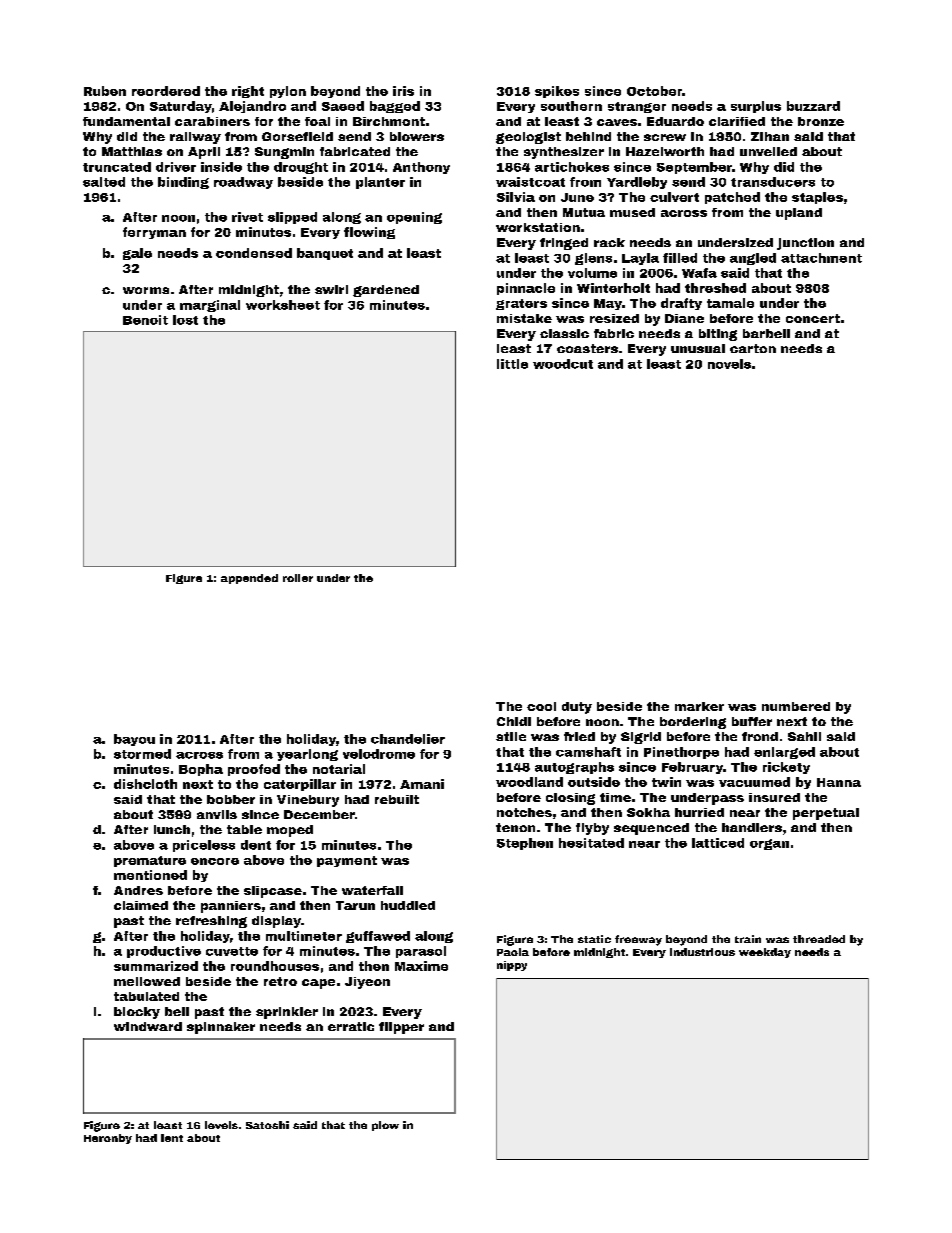 The height and width of the screenshot is (1233, 952). I want to click on spikes, so click(557, 92).
